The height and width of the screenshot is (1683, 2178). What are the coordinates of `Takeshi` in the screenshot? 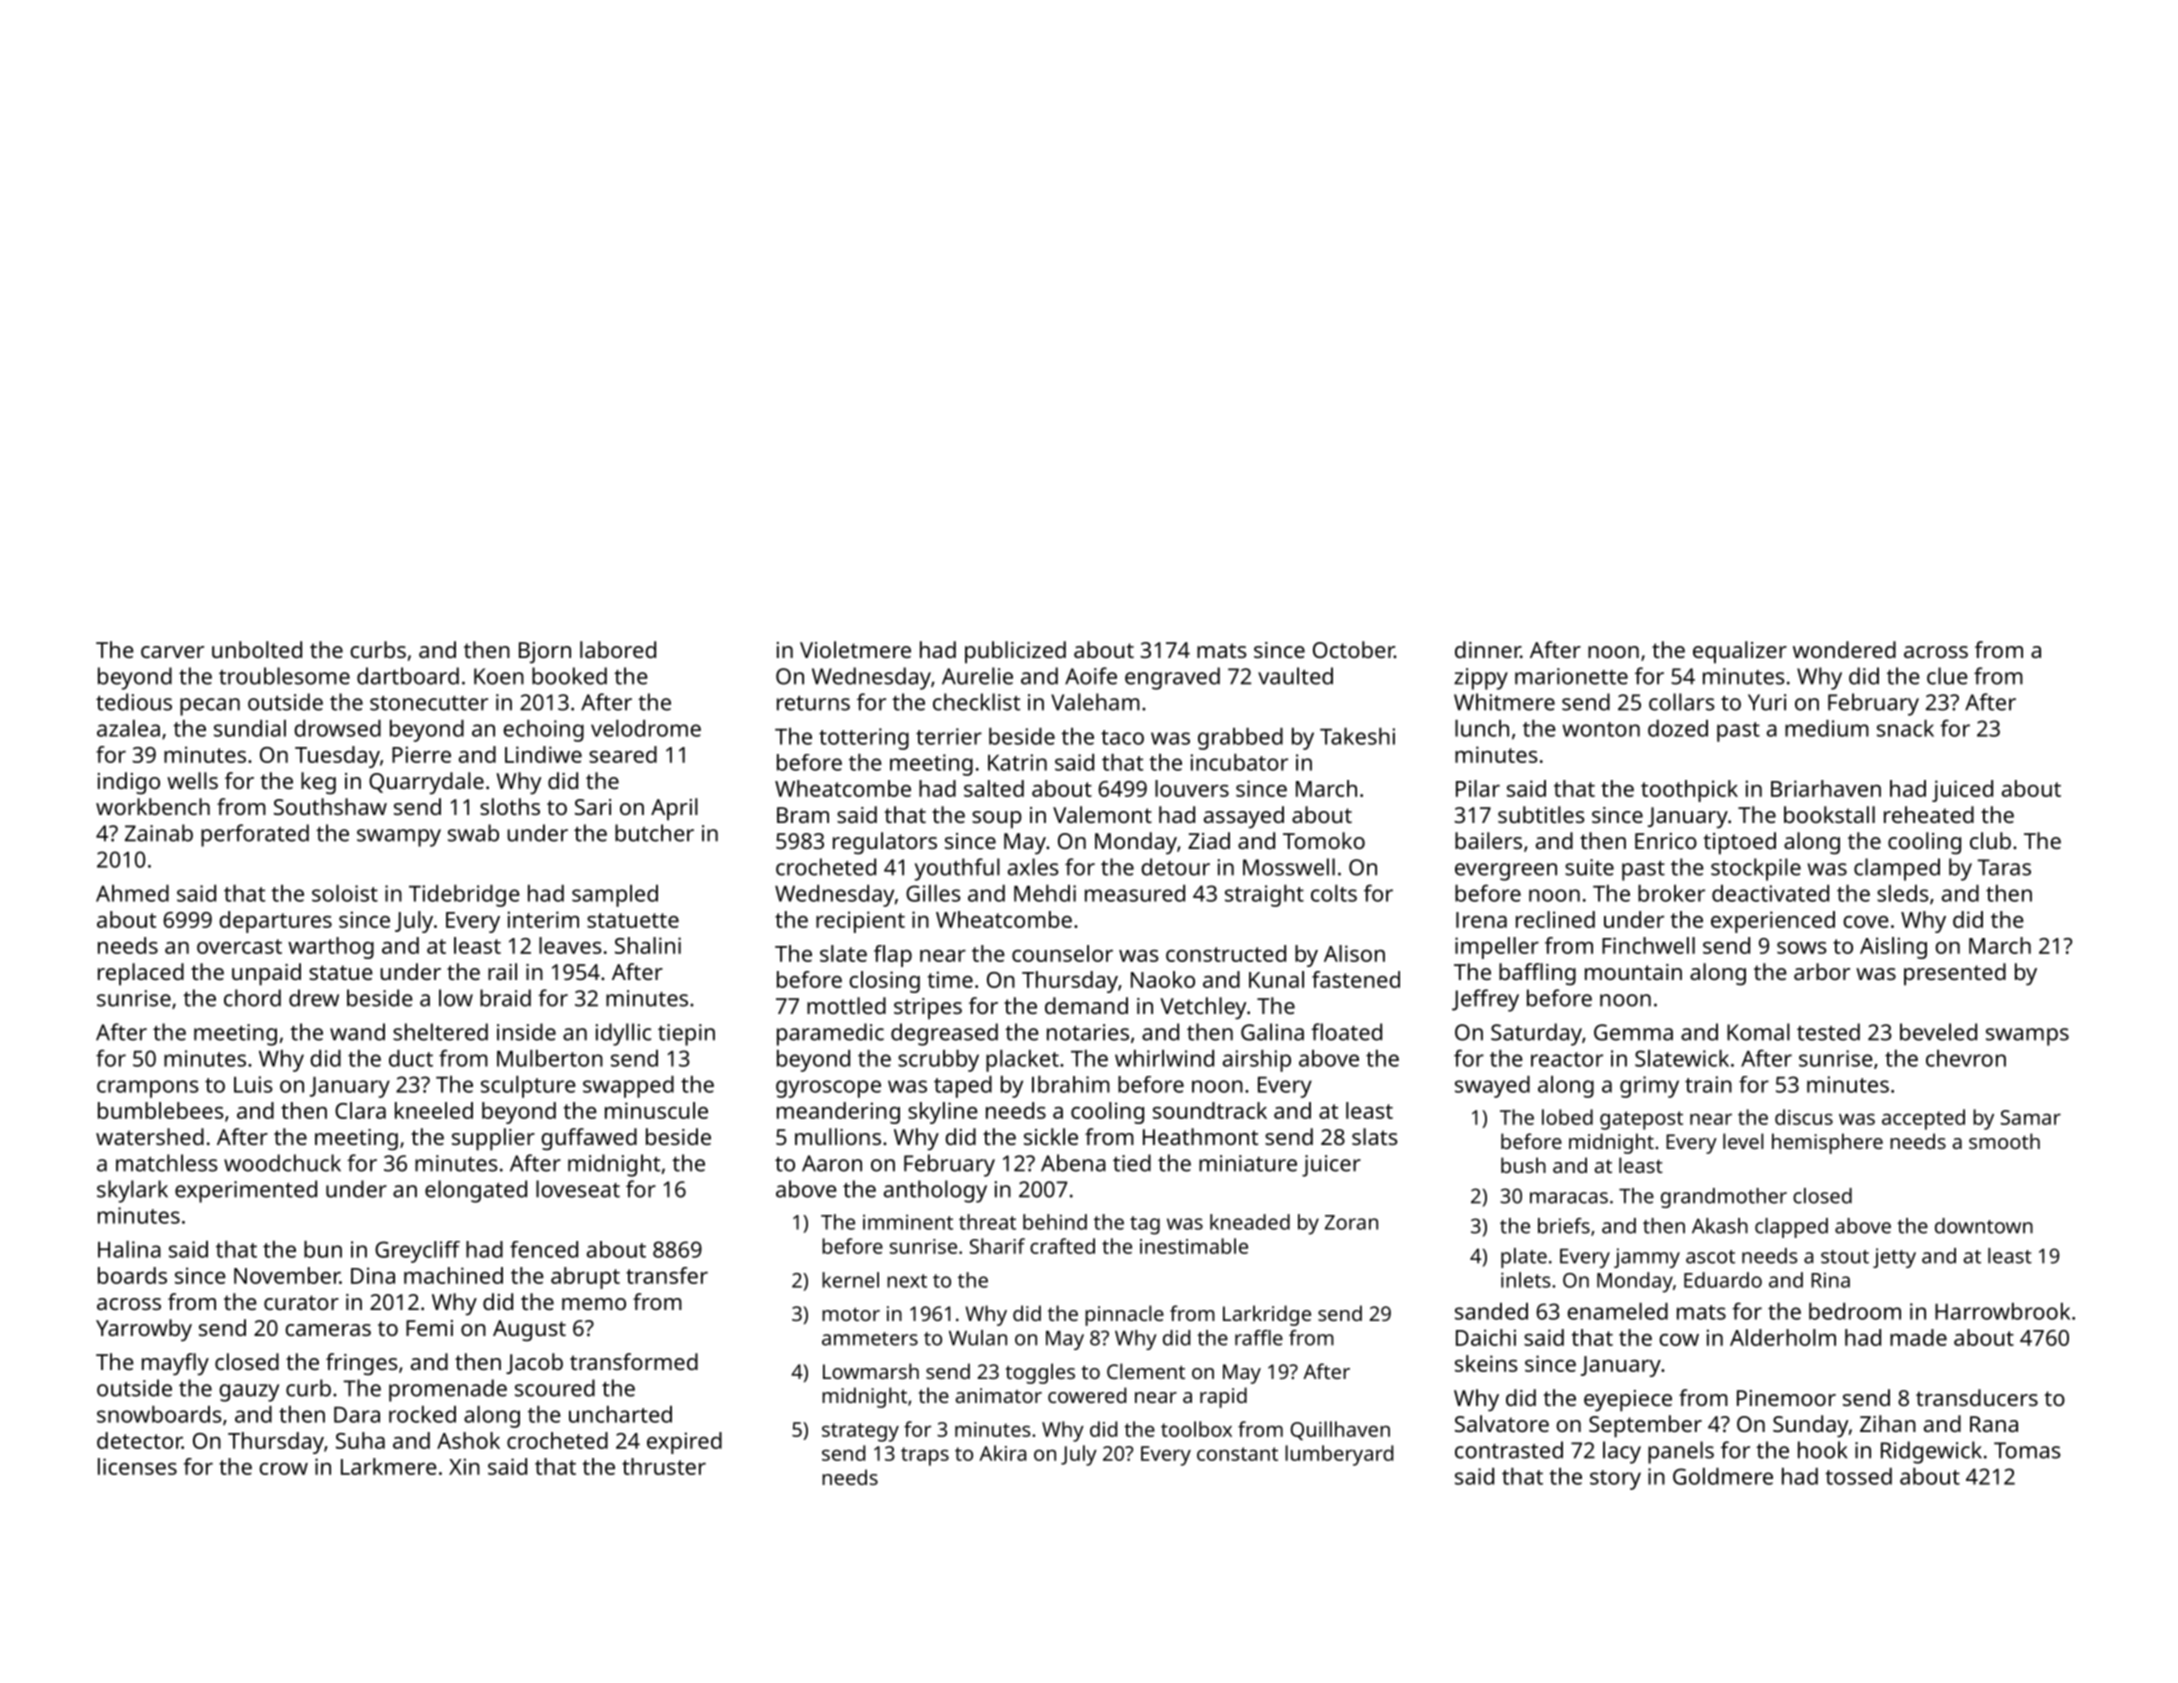 It's located at (1357, 736).
